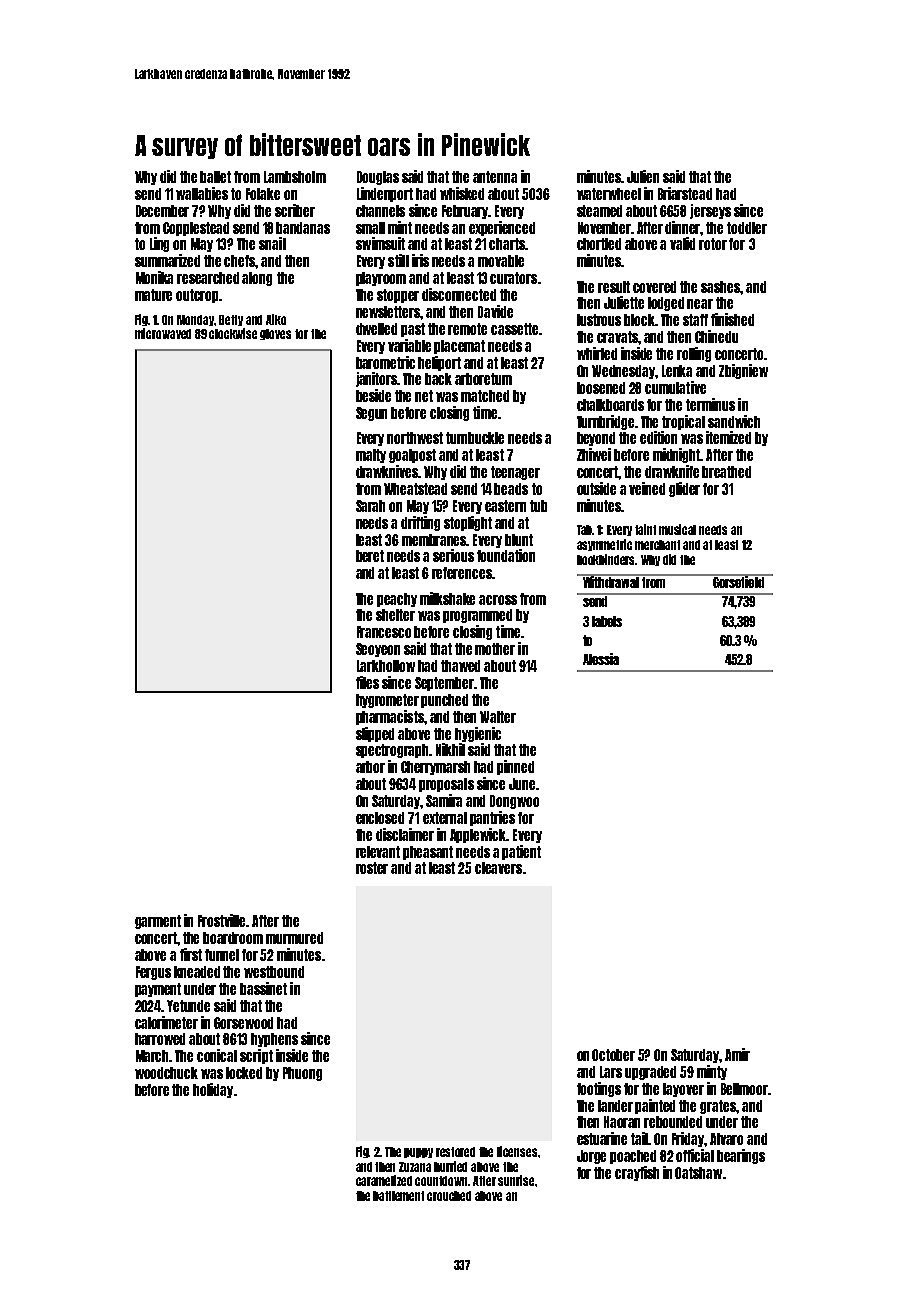 Image resolution: width=908 pixels, height=1316 pixels. I want to click on Douglas, so click(378, 178).
